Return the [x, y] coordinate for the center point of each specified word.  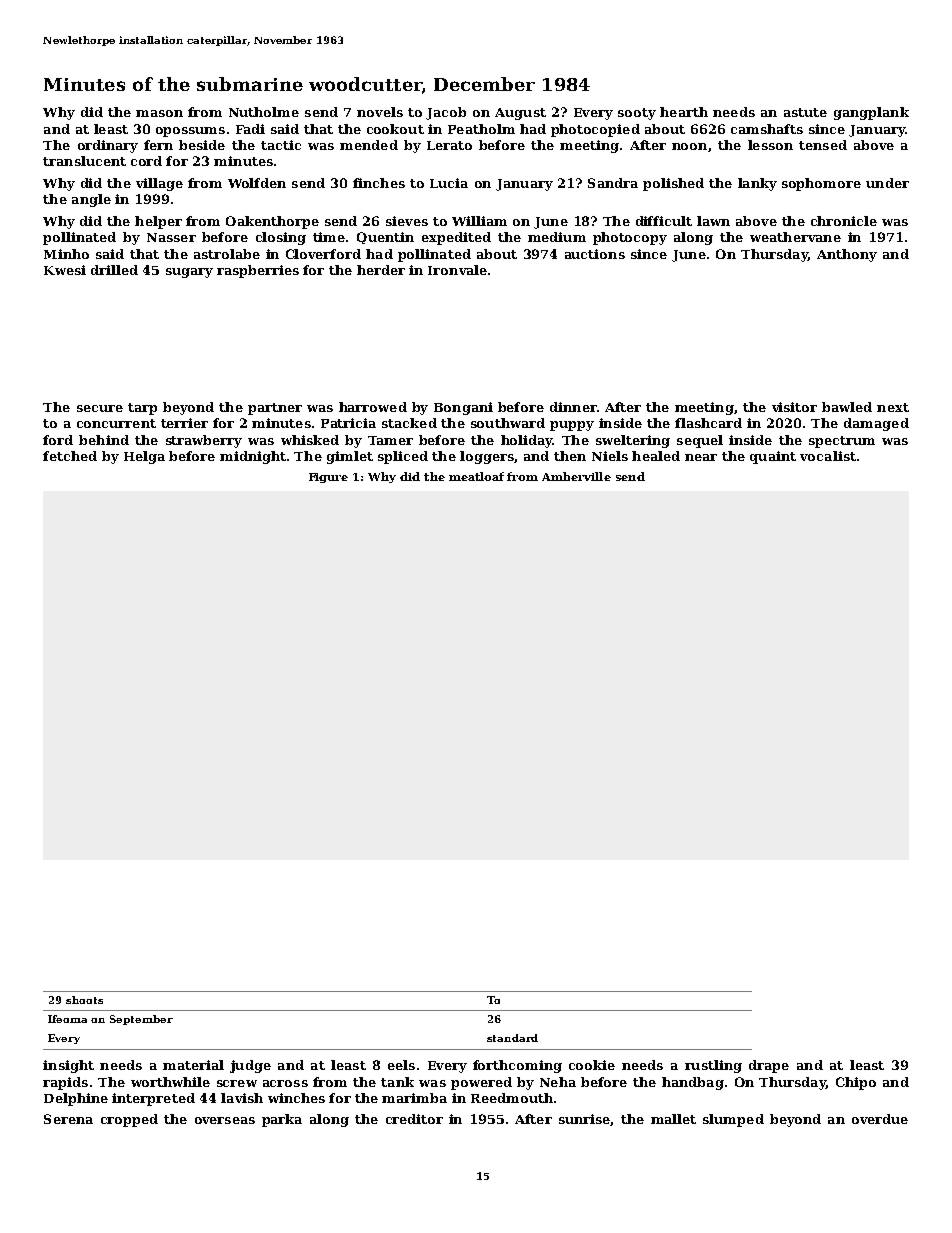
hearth [684, 112]
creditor [414, 1119]
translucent [84, 161]
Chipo [856, 1083]
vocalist [828, 456]
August [520, 114]
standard [512, 1038]
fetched [70, 456]
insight [68, 1066]
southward [508, 423]
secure [100, 408]
